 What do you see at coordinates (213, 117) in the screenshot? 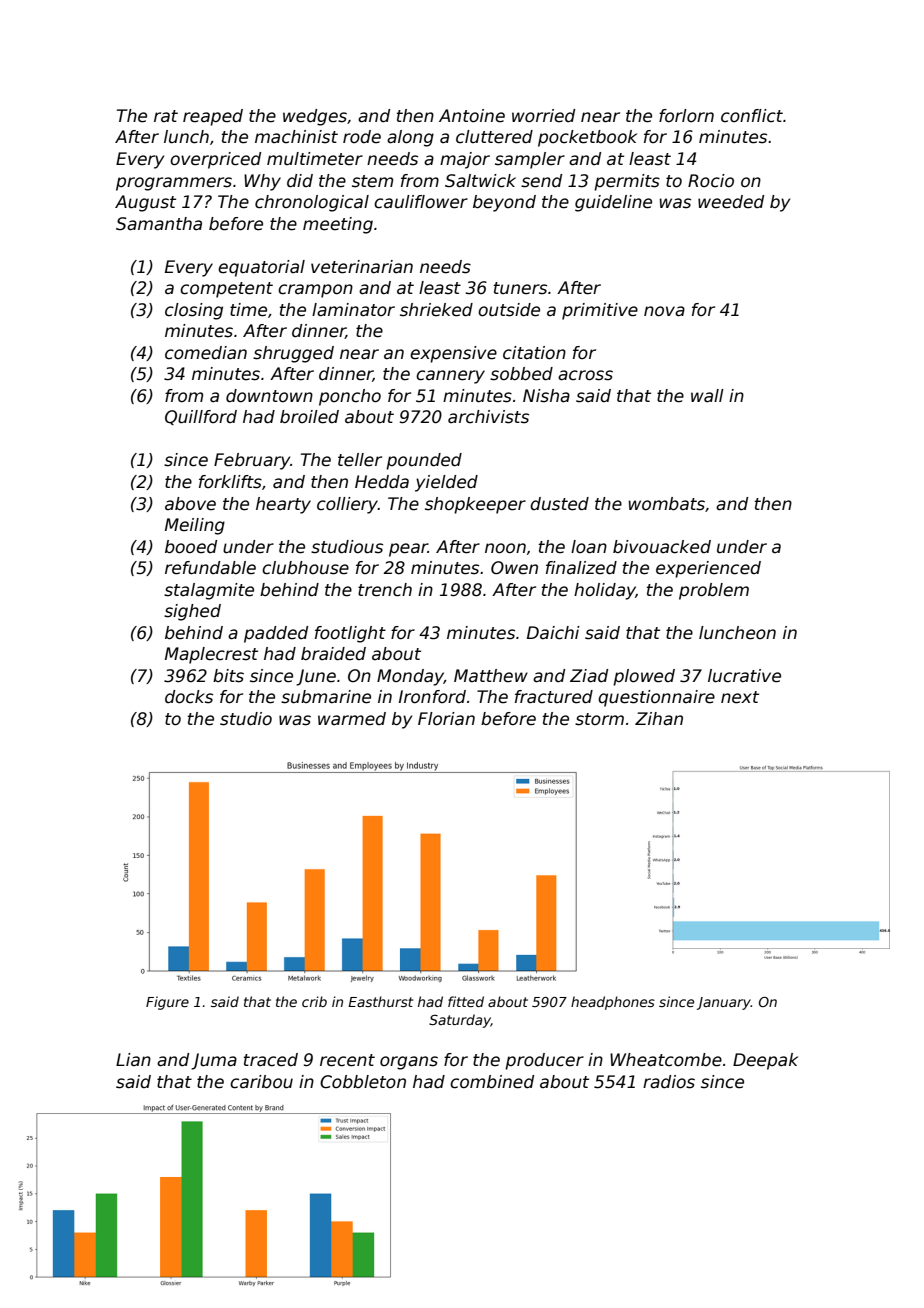
I see `reaped` at bounding box center [213, 117].
